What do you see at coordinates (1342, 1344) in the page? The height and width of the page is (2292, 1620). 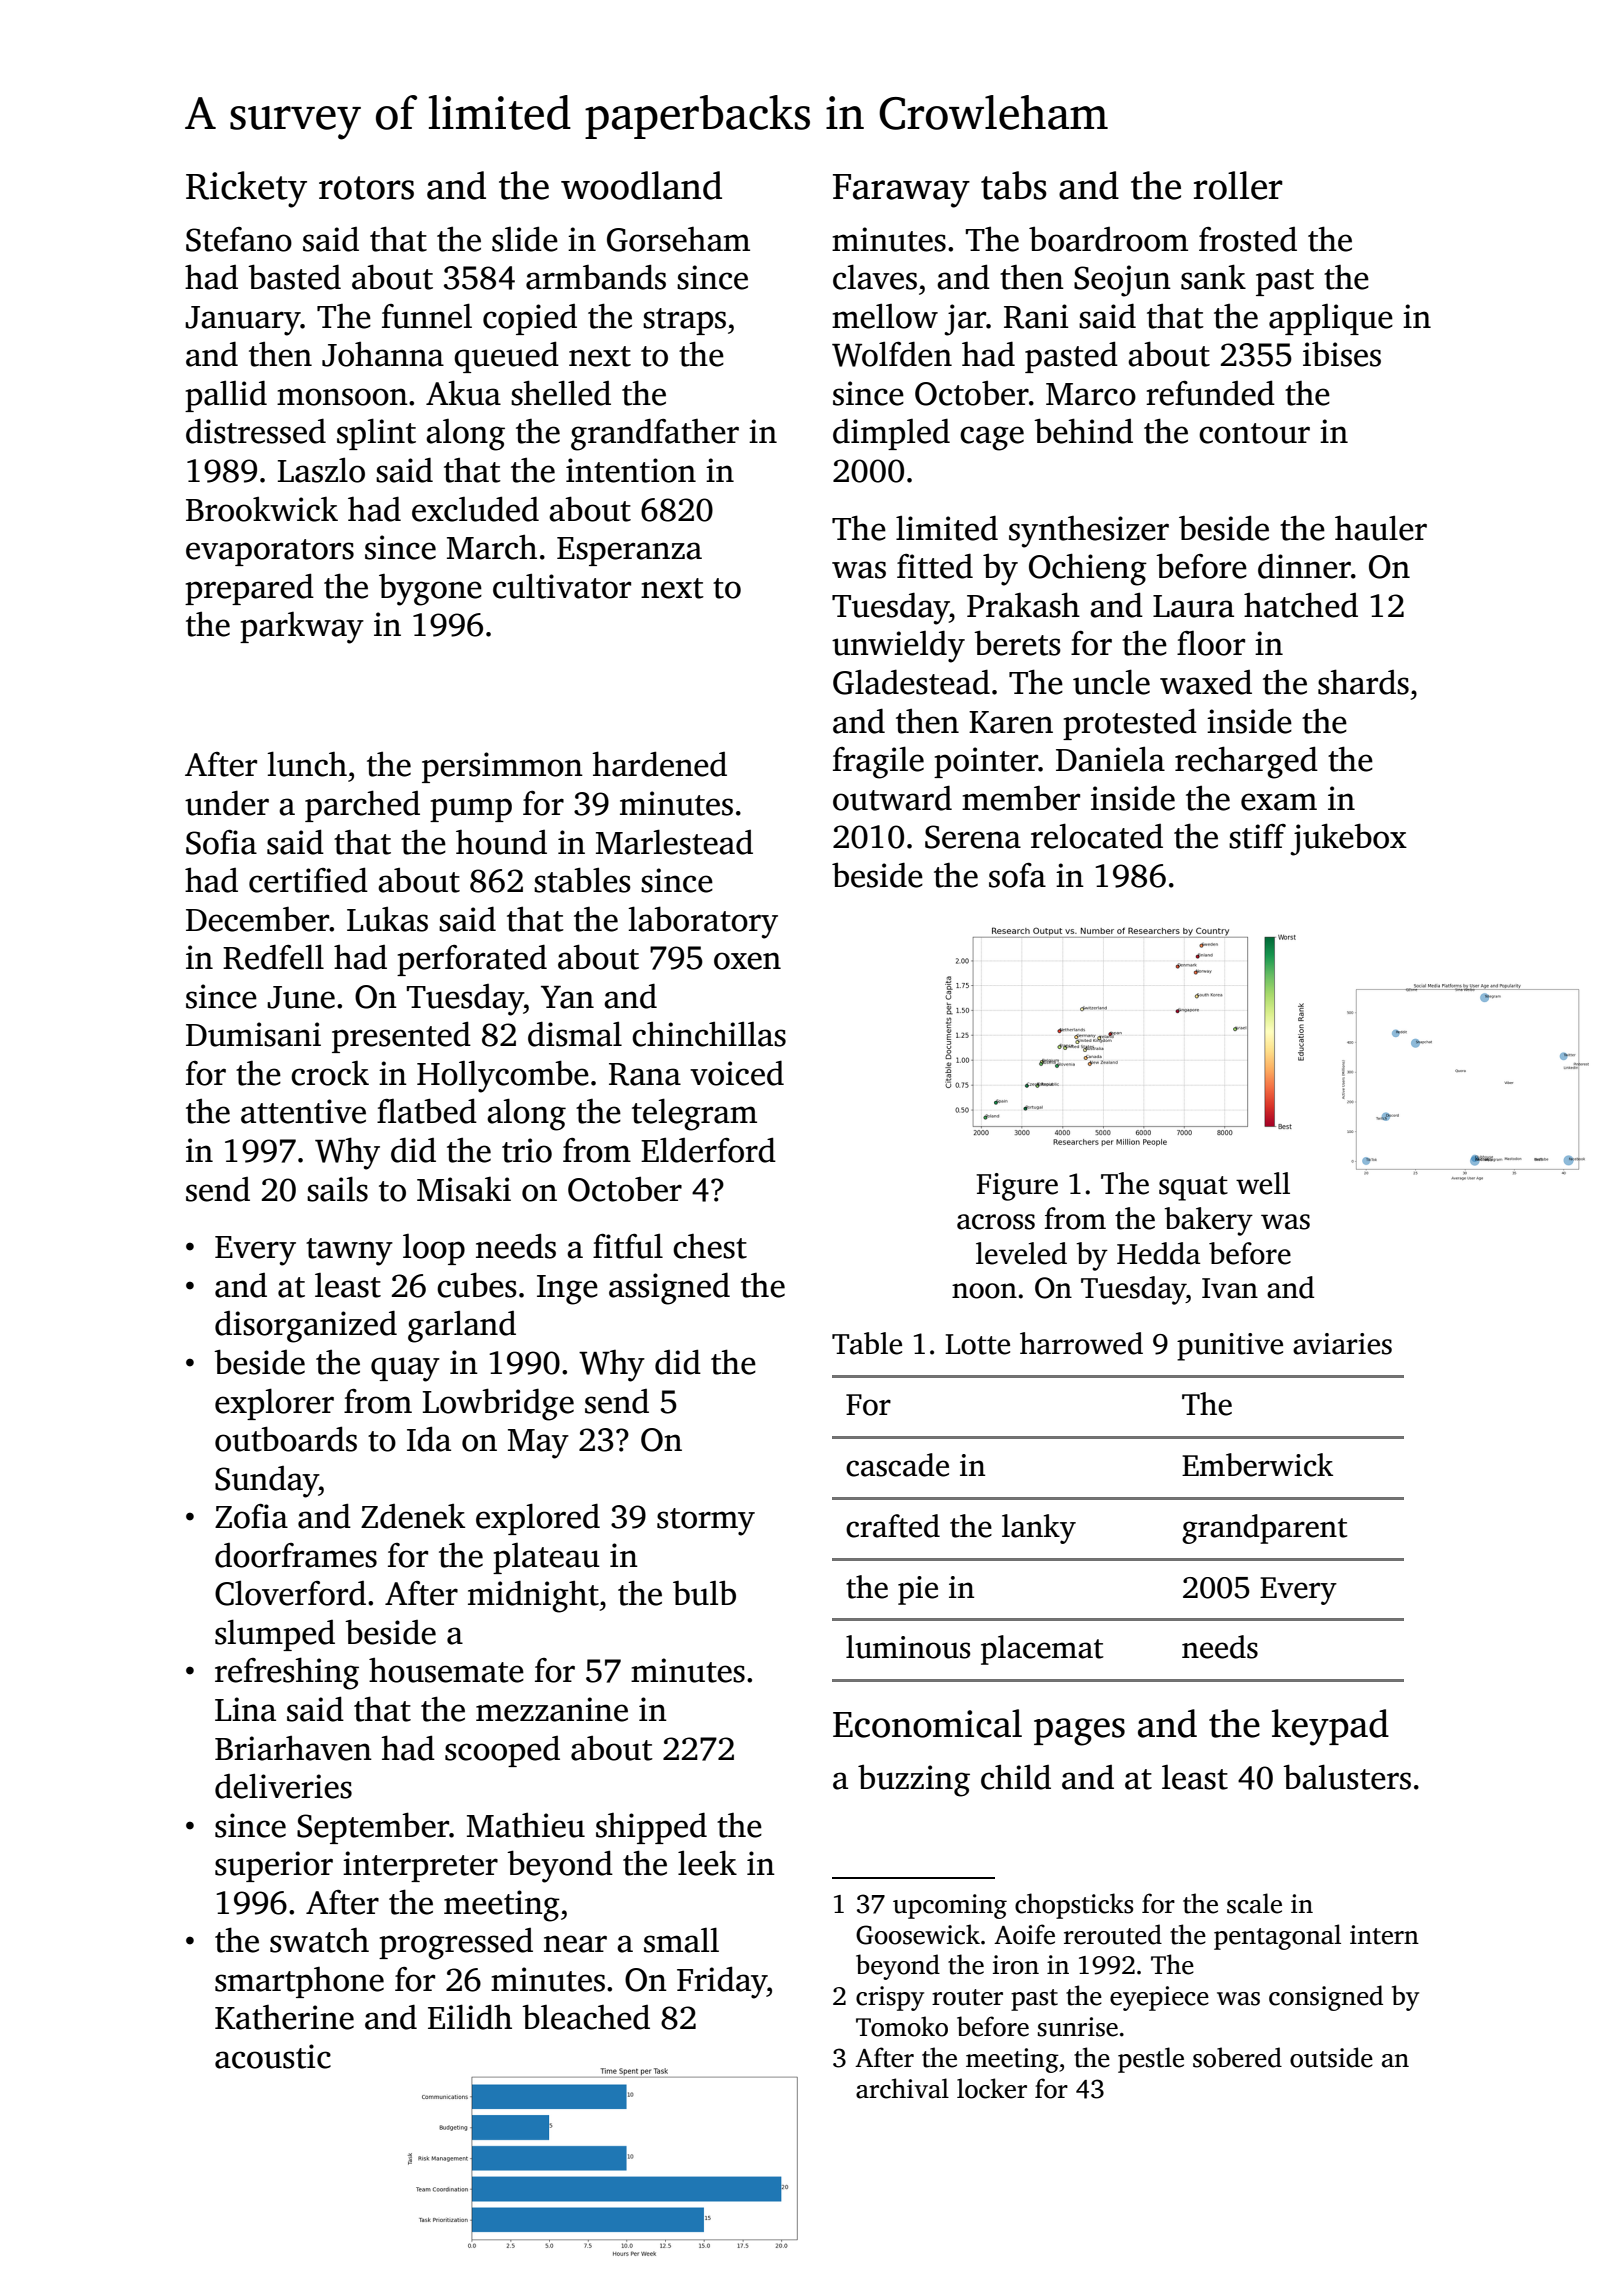 I see `aviaries` at bounding box center [1342, 1344].
